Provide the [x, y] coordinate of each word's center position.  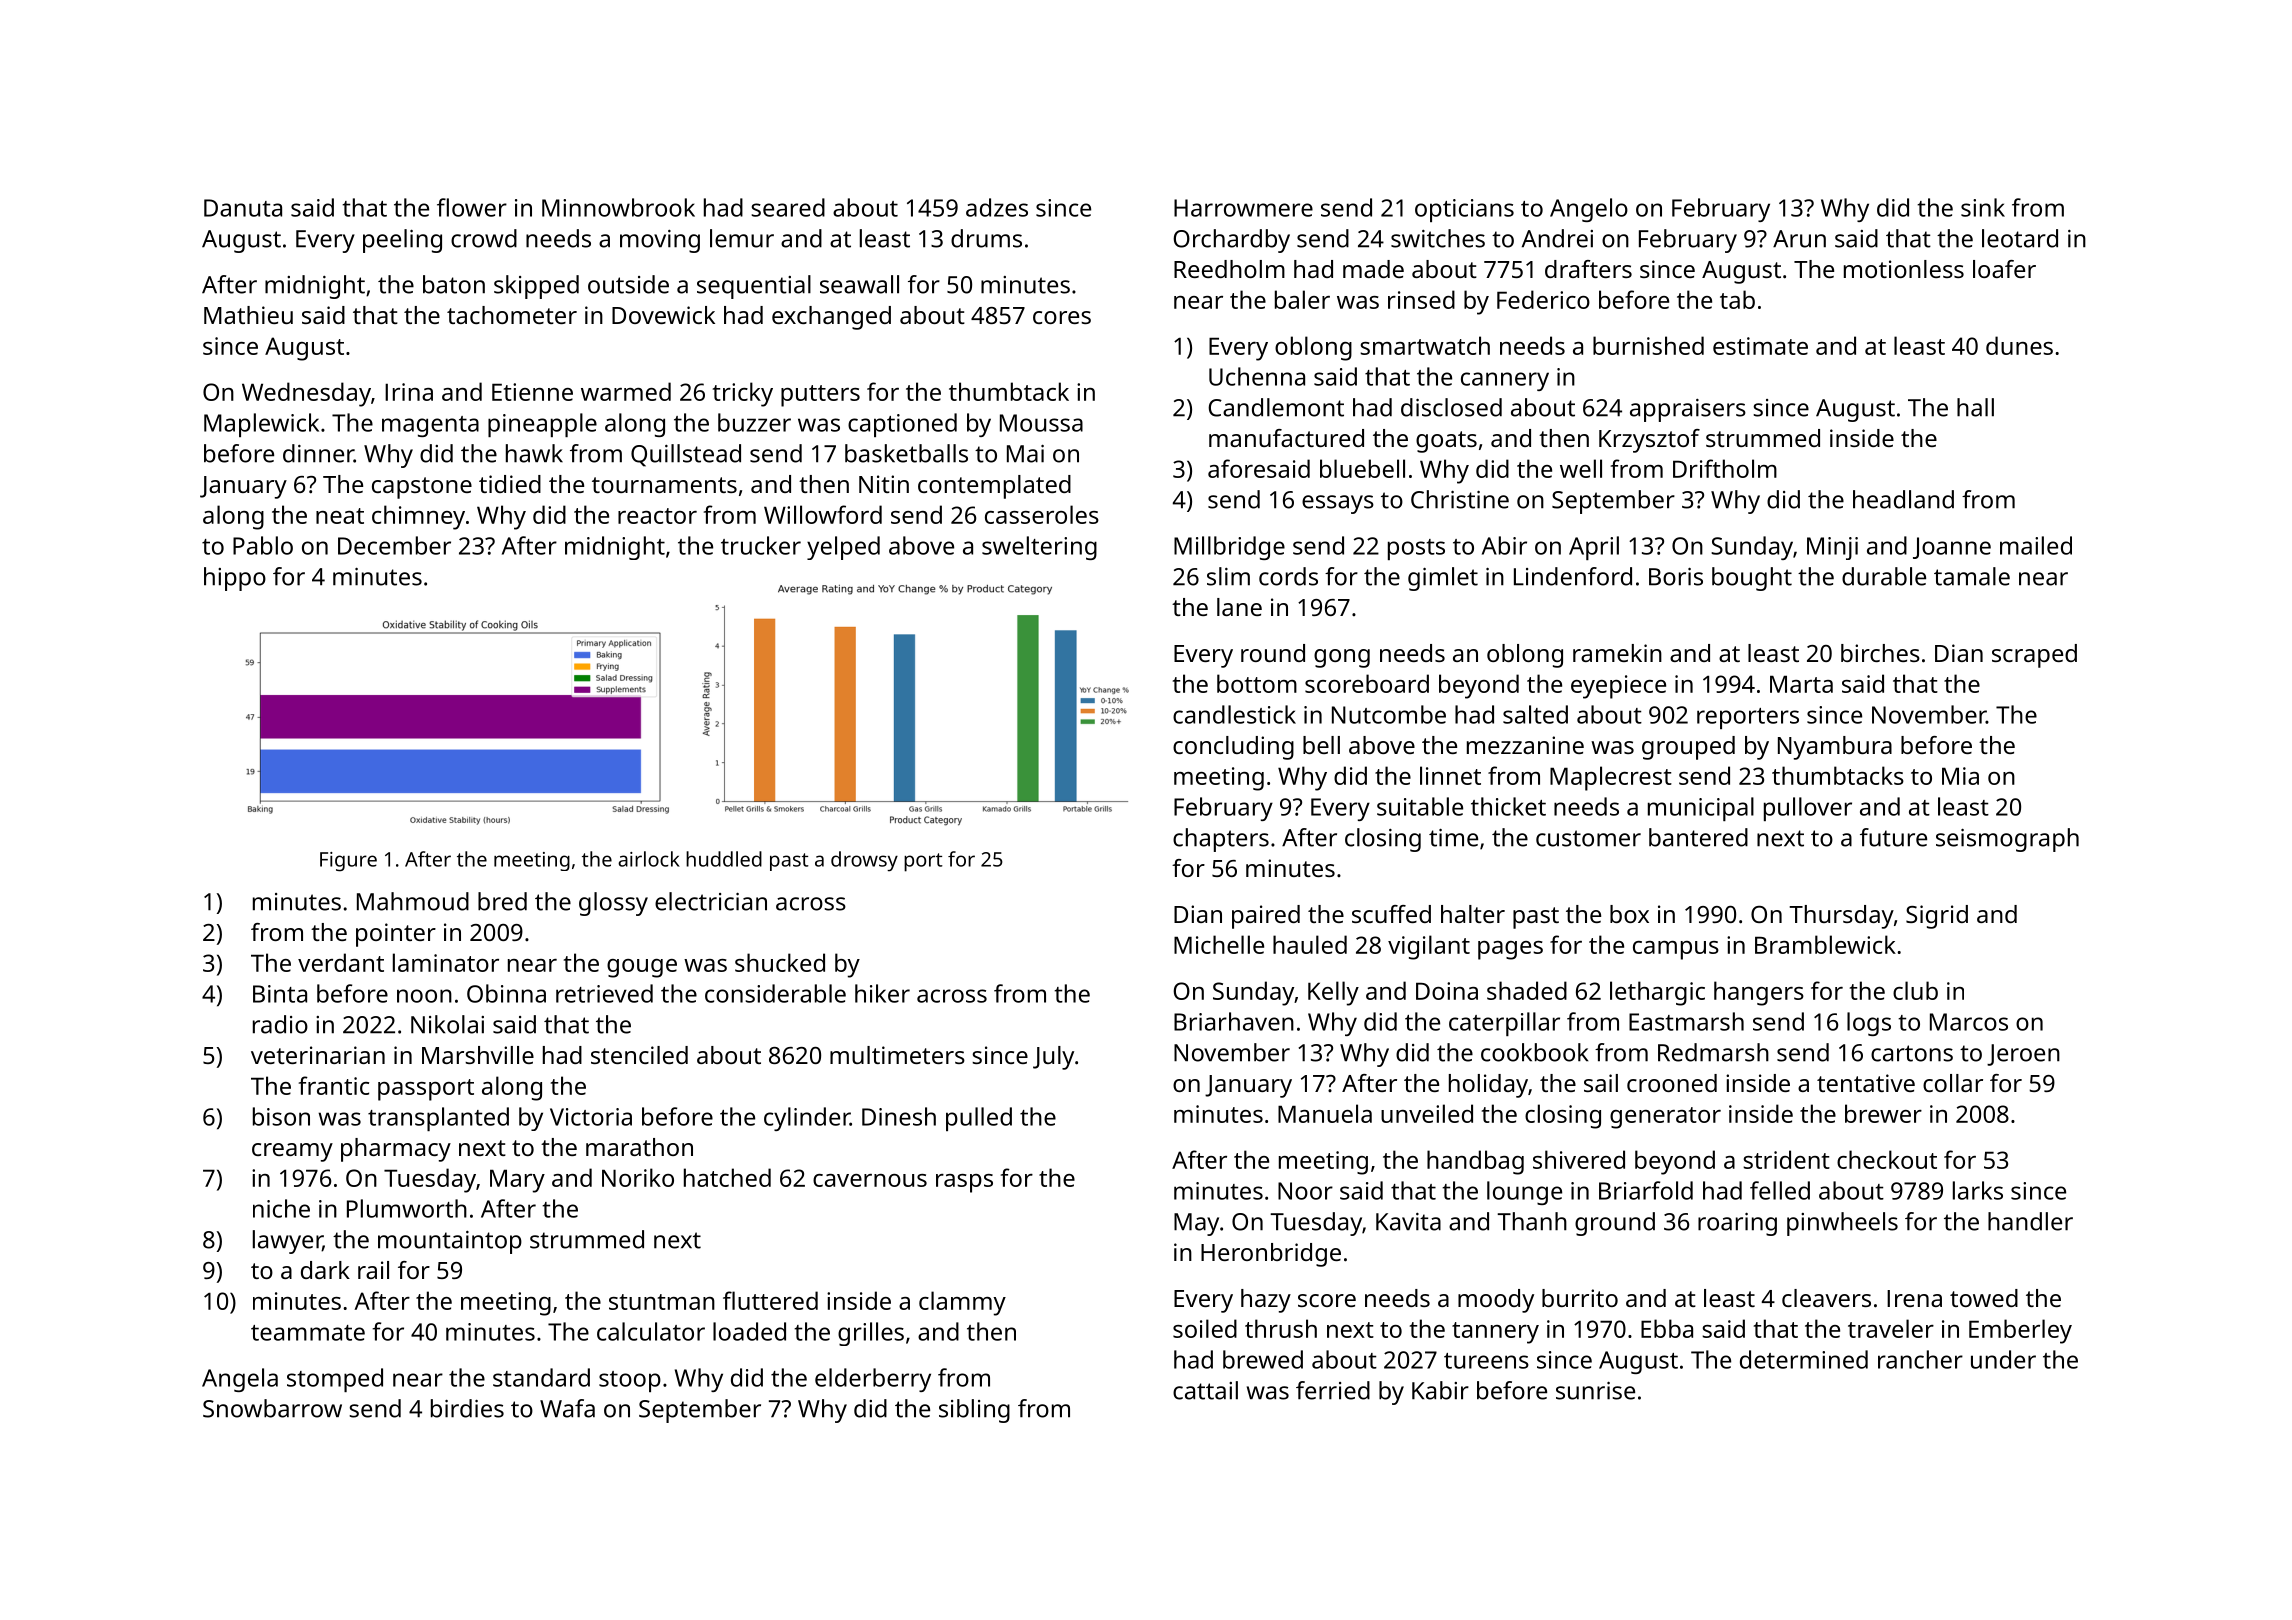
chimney [418, 517]
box [1629, 914]
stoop [630, 1381]
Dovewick [663, 315]
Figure [348, 862]
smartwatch [1425, 345]
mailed [2036, 545]
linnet [1450, 775]
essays [1338, 504]
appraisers [1688, 410]
